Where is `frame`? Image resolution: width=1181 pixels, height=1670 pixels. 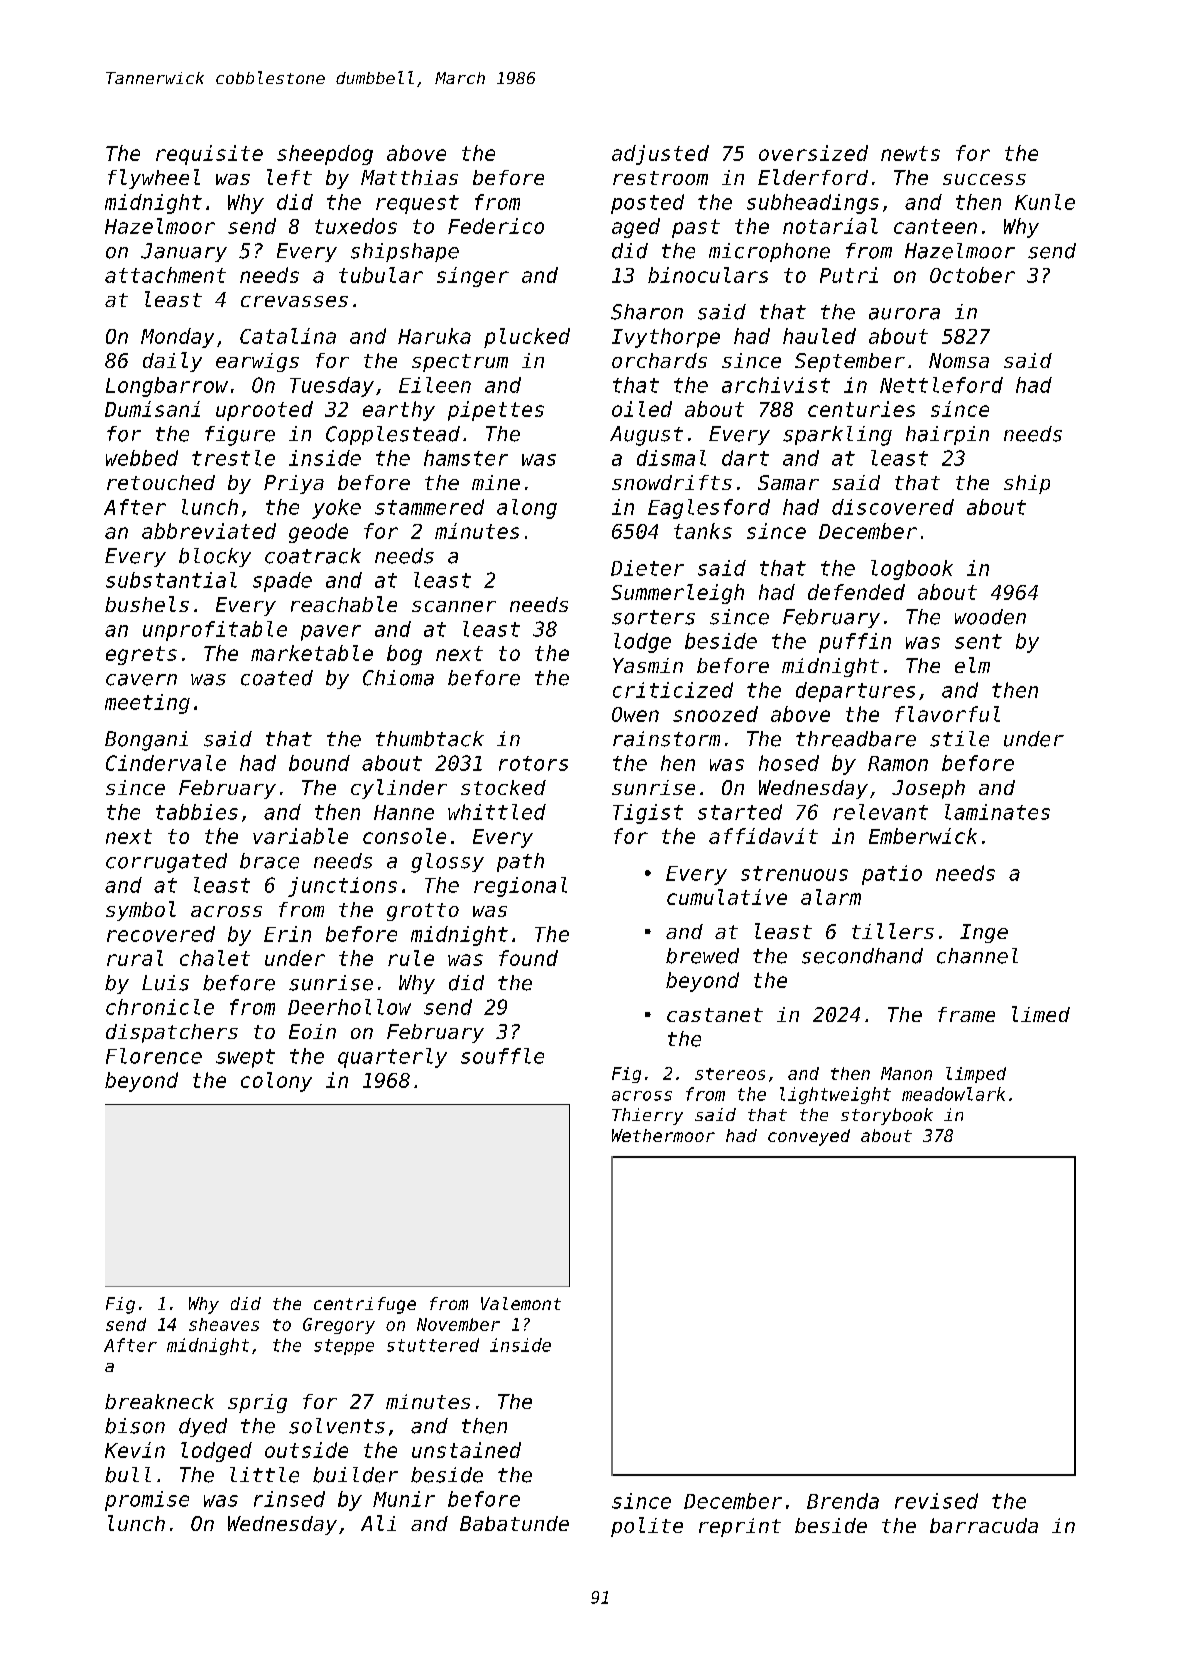
frame is located at coordinates (966, 1014).
